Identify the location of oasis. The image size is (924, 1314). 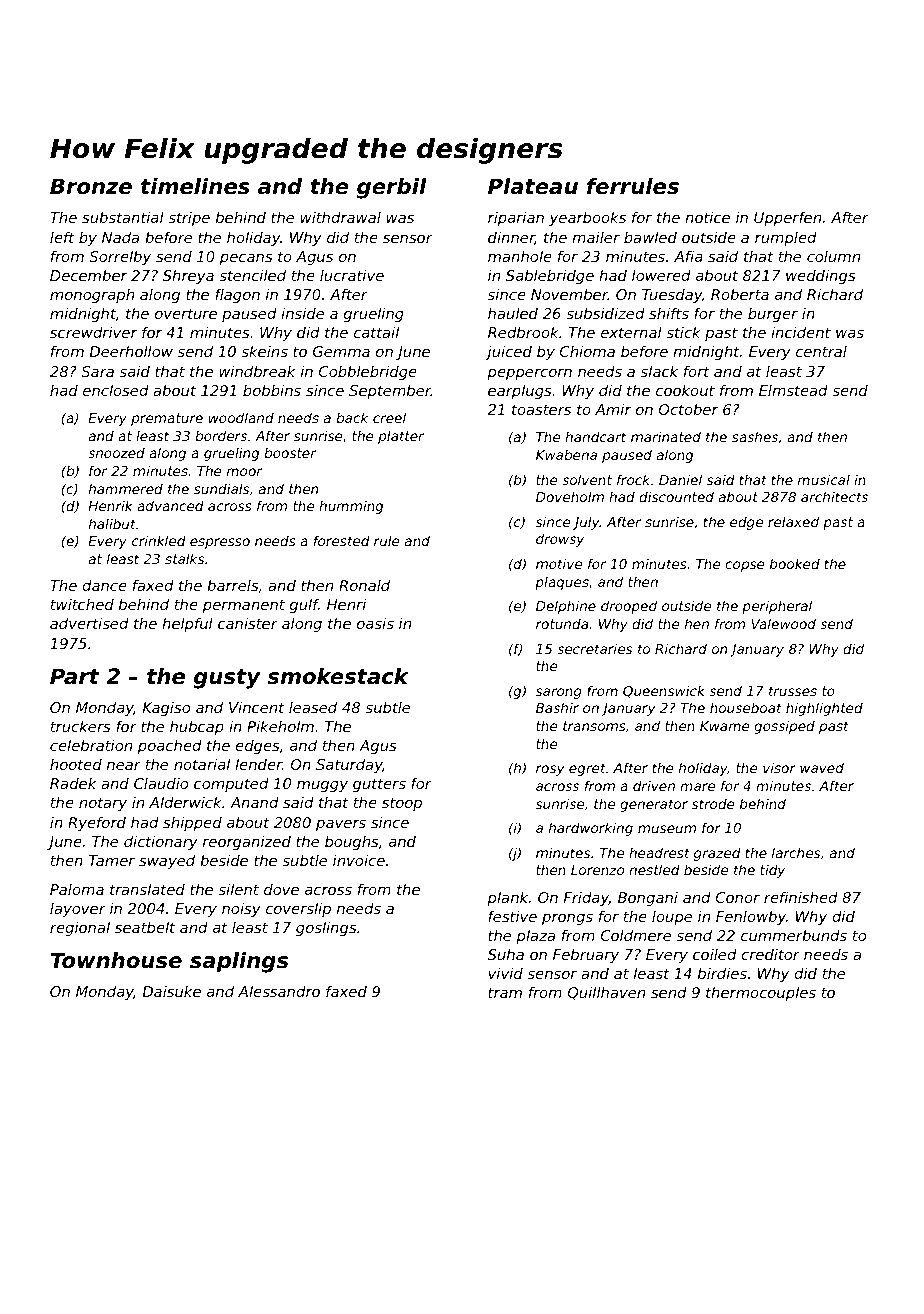
(375, 623).
